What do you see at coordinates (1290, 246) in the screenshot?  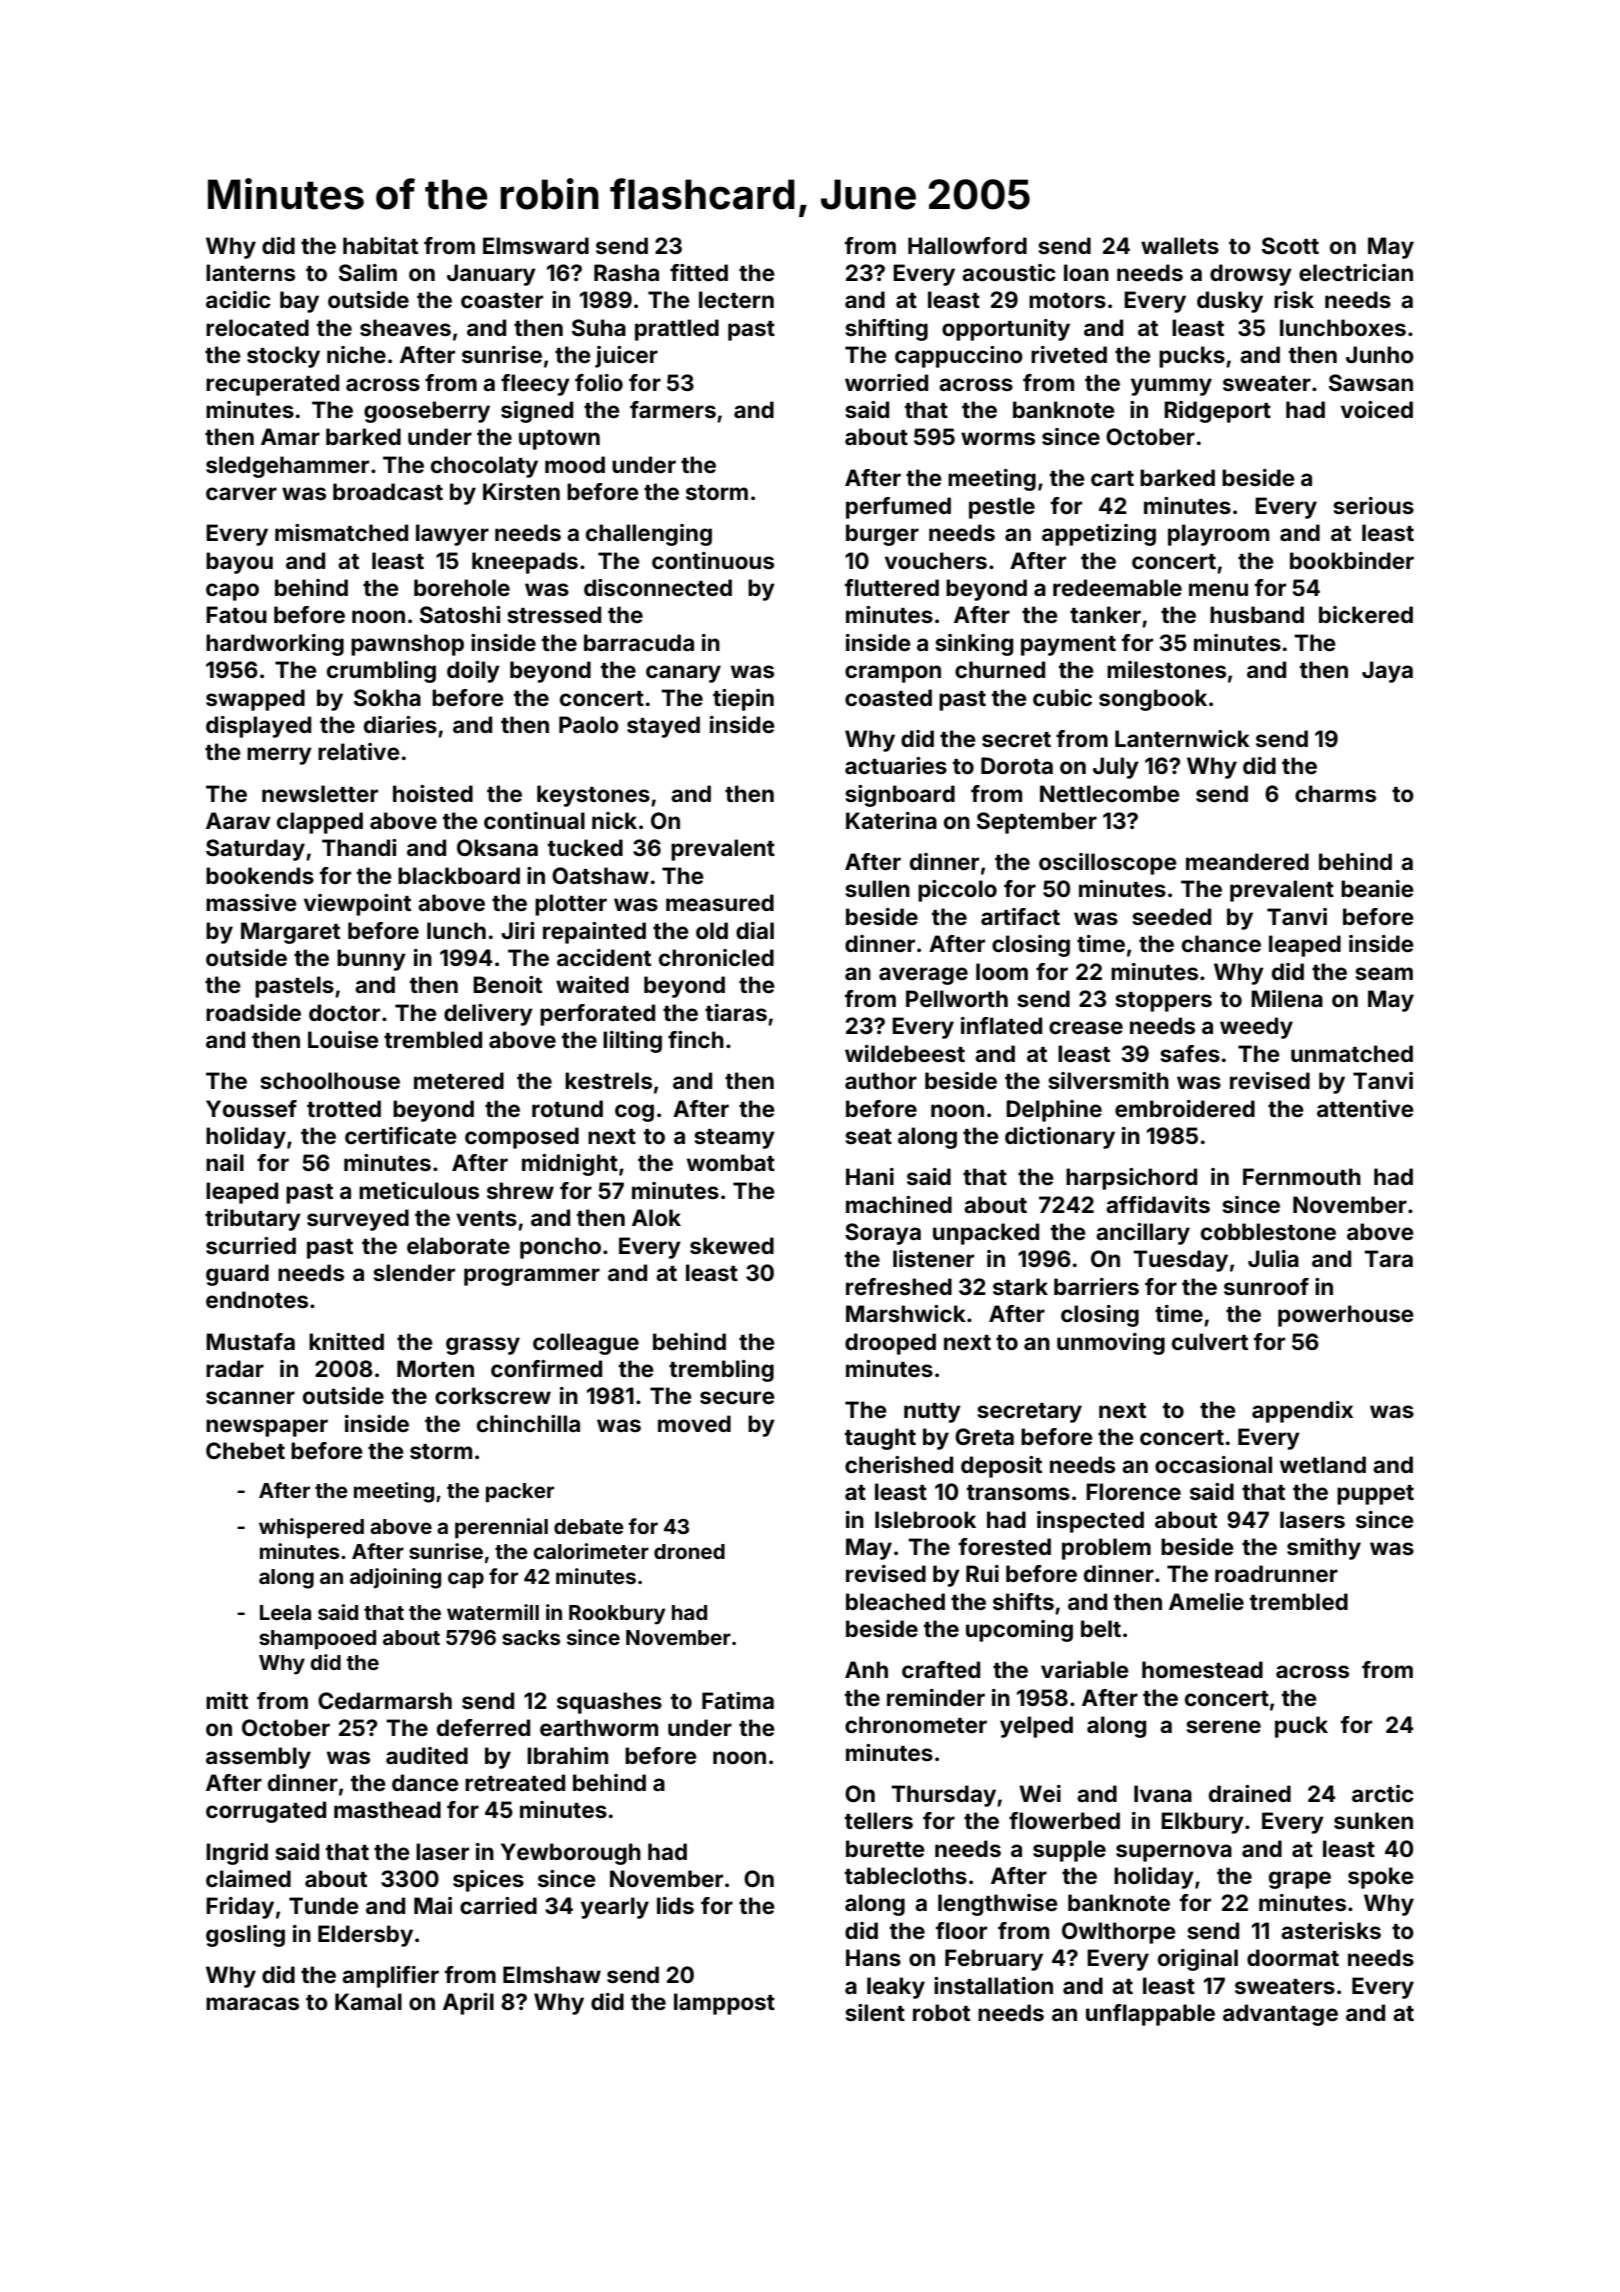 I see `Scott` at bounding box center [1290, 246].
